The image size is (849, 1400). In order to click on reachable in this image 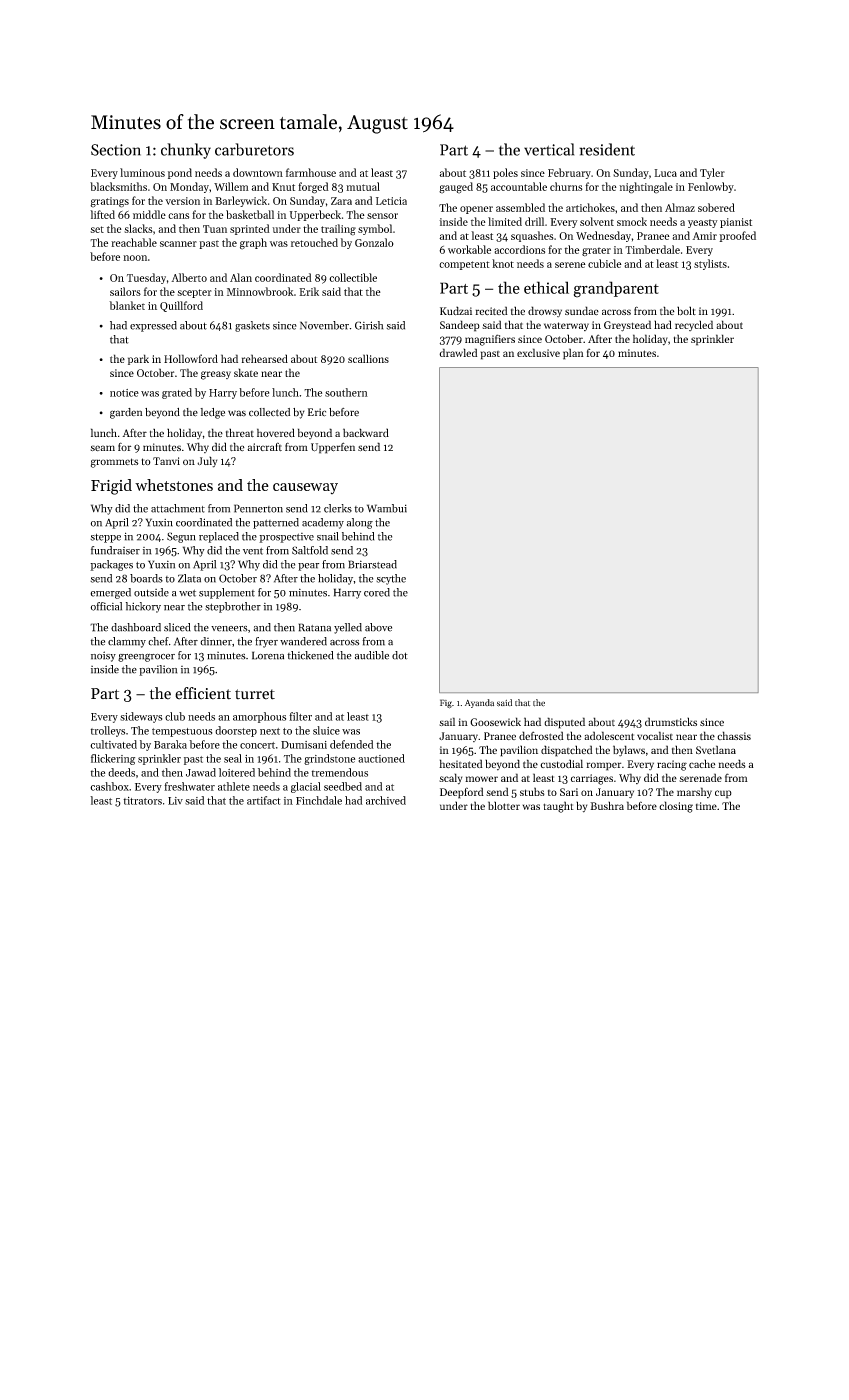, I will do `click(134, 242)`.
